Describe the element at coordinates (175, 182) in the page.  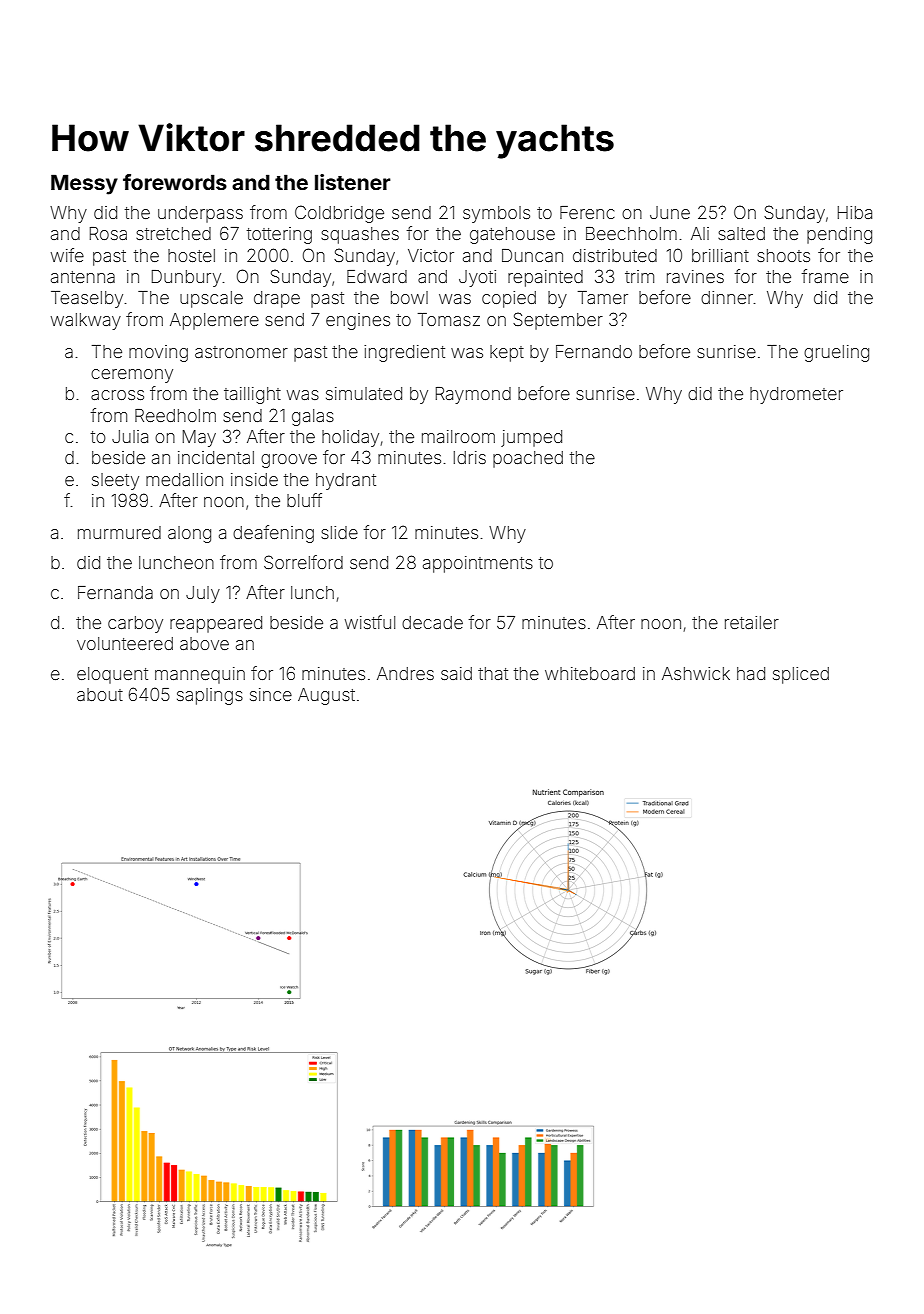
I see `forewords` at that location.
